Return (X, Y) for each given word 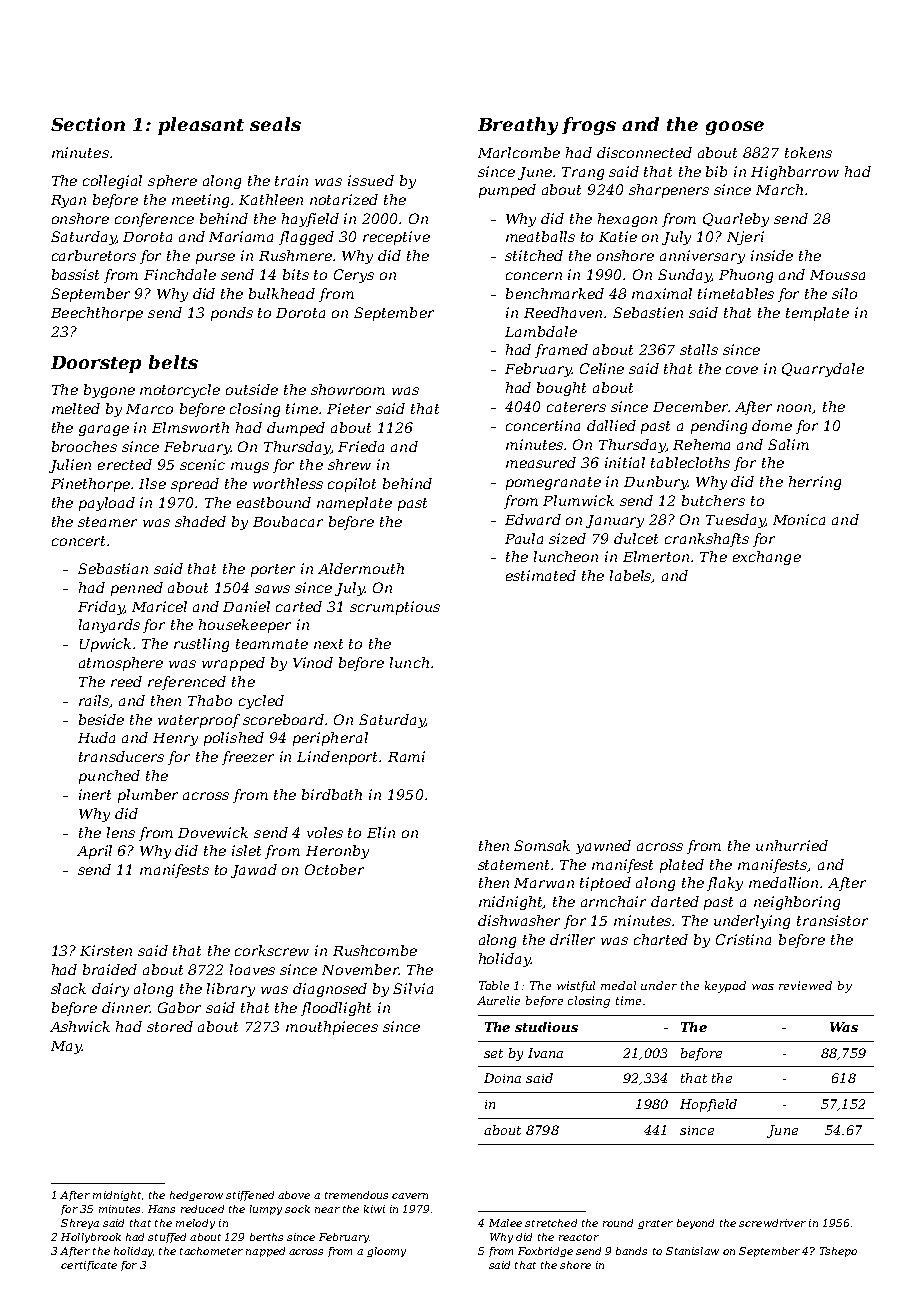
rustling (201, 645)
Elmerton (656, 556)
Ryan (68, 201)
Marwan (544, 883)
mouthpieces (332, 1028)
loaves (252, 969)
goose (735, 128)
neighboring (797, 903)
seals (275, 124)
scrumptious (395, 608)
